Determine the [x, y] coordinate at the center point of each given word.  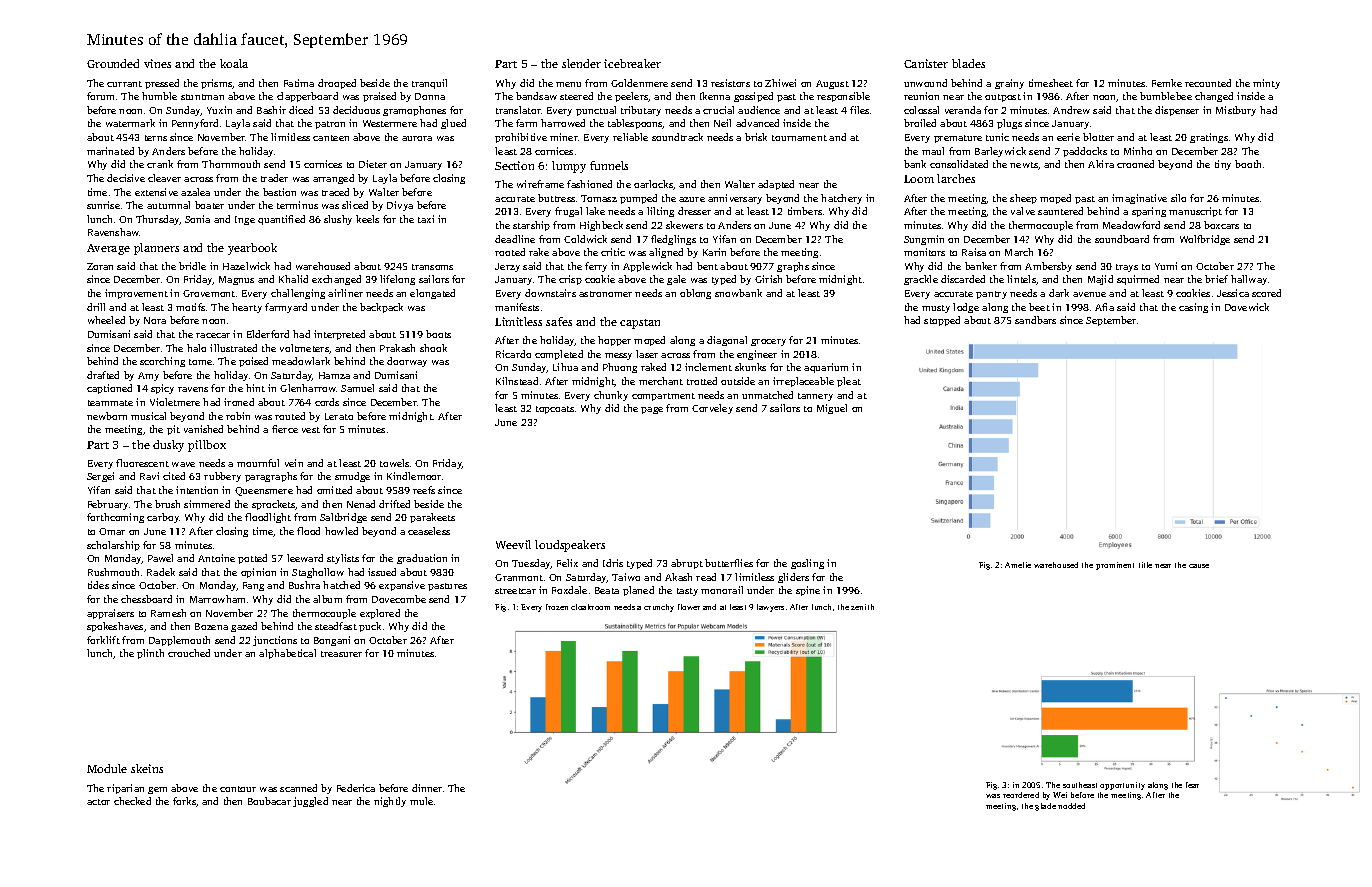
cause [1199, 566]
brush [167, 504]
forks [184, 801]
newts [1024, 165]
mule [421, 801]
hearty [247, 308]
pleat [849, 382]
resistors [730, 83]
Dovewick [1247, 307]
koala [234, 63]
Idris [613, 563]
